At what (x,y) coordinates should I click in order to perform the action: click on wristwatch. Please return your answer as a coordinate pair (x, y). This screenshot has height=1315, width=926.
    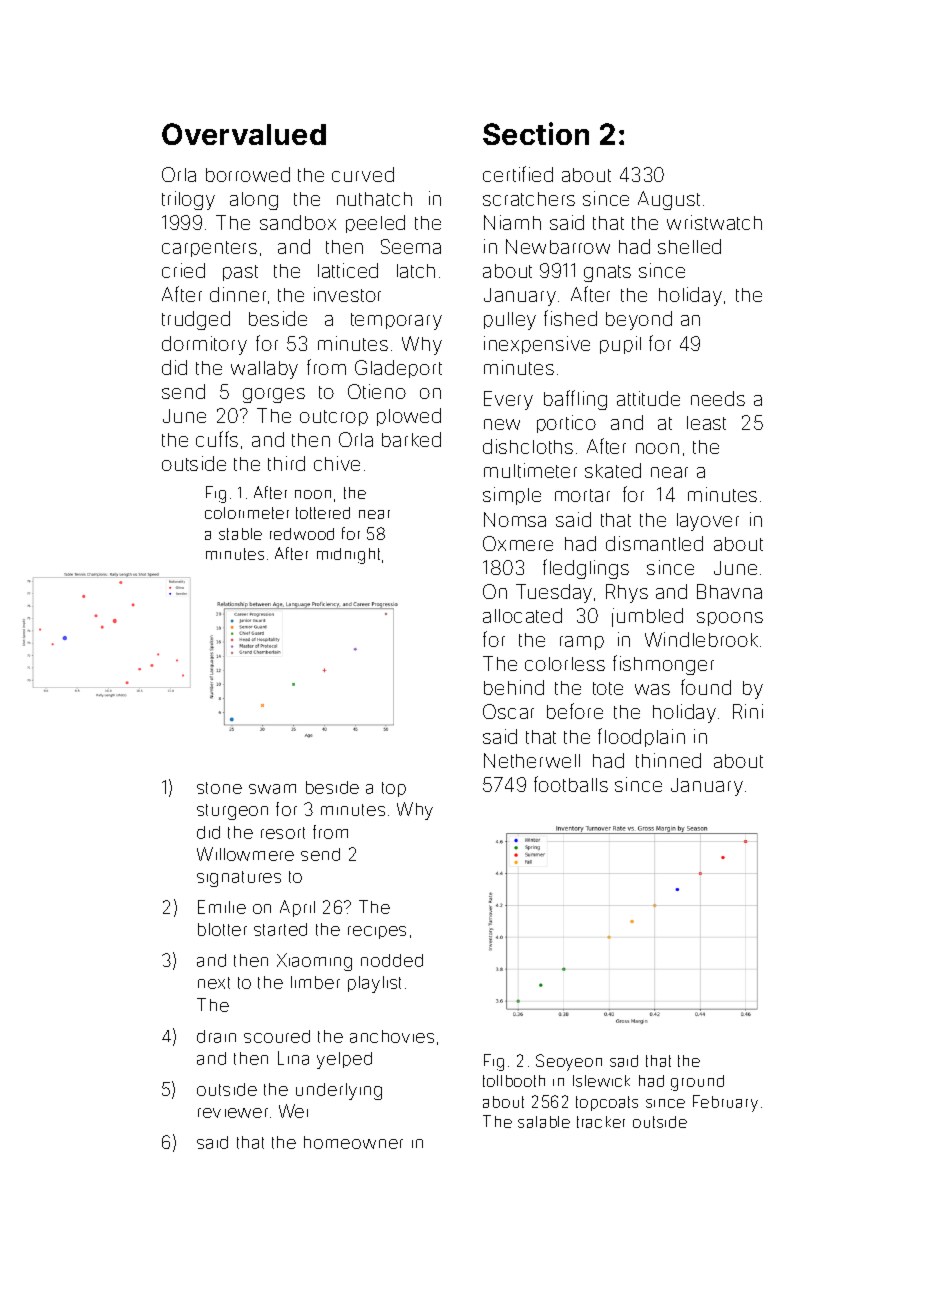
    Looking at the image, I should click on (714, 222).
